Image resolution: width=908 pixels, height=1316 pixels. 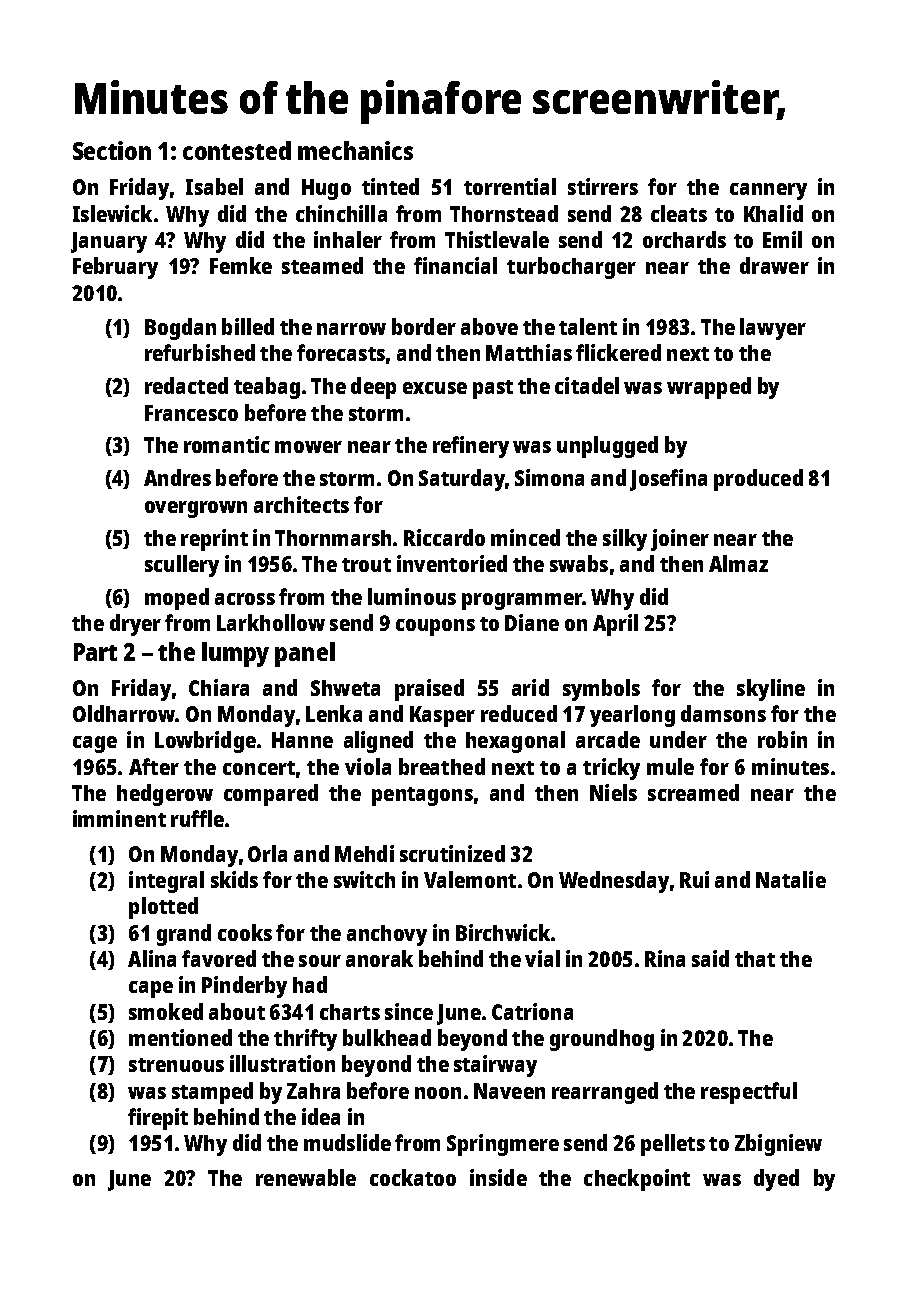 I want to click on deep, so click(x=373, y=388).
